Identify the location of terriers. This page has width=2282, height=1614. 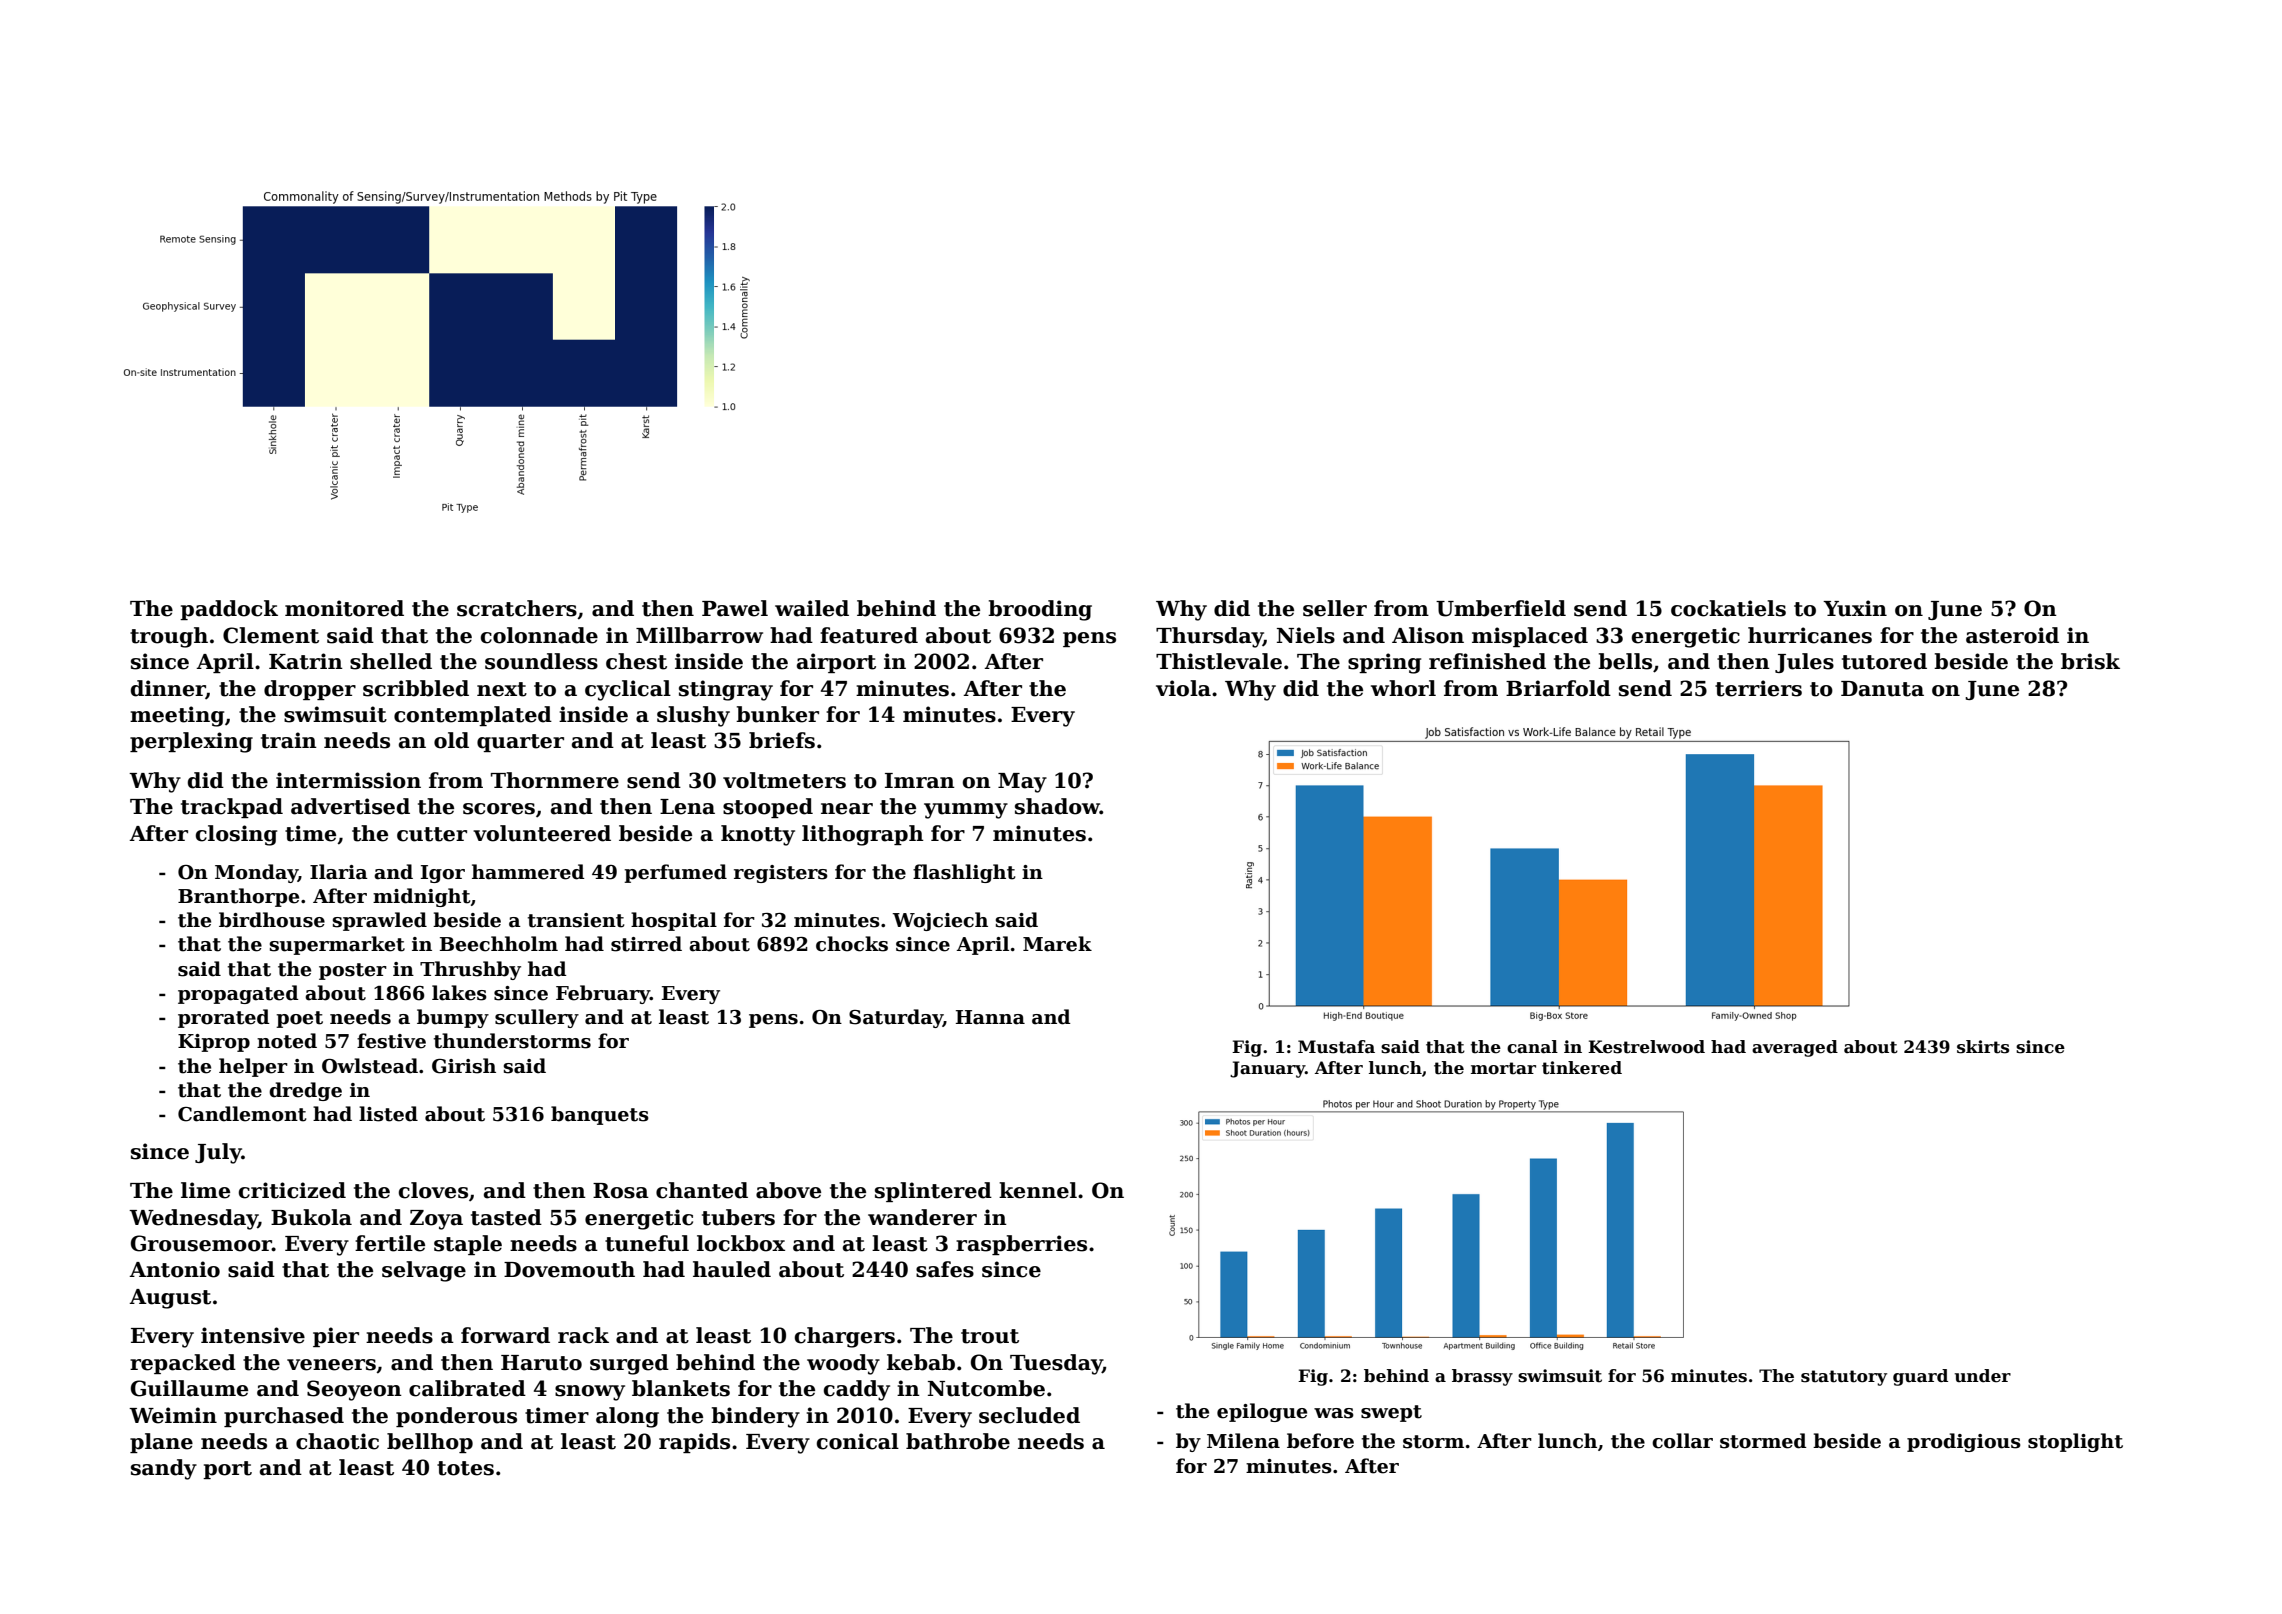
(1758, 688).
